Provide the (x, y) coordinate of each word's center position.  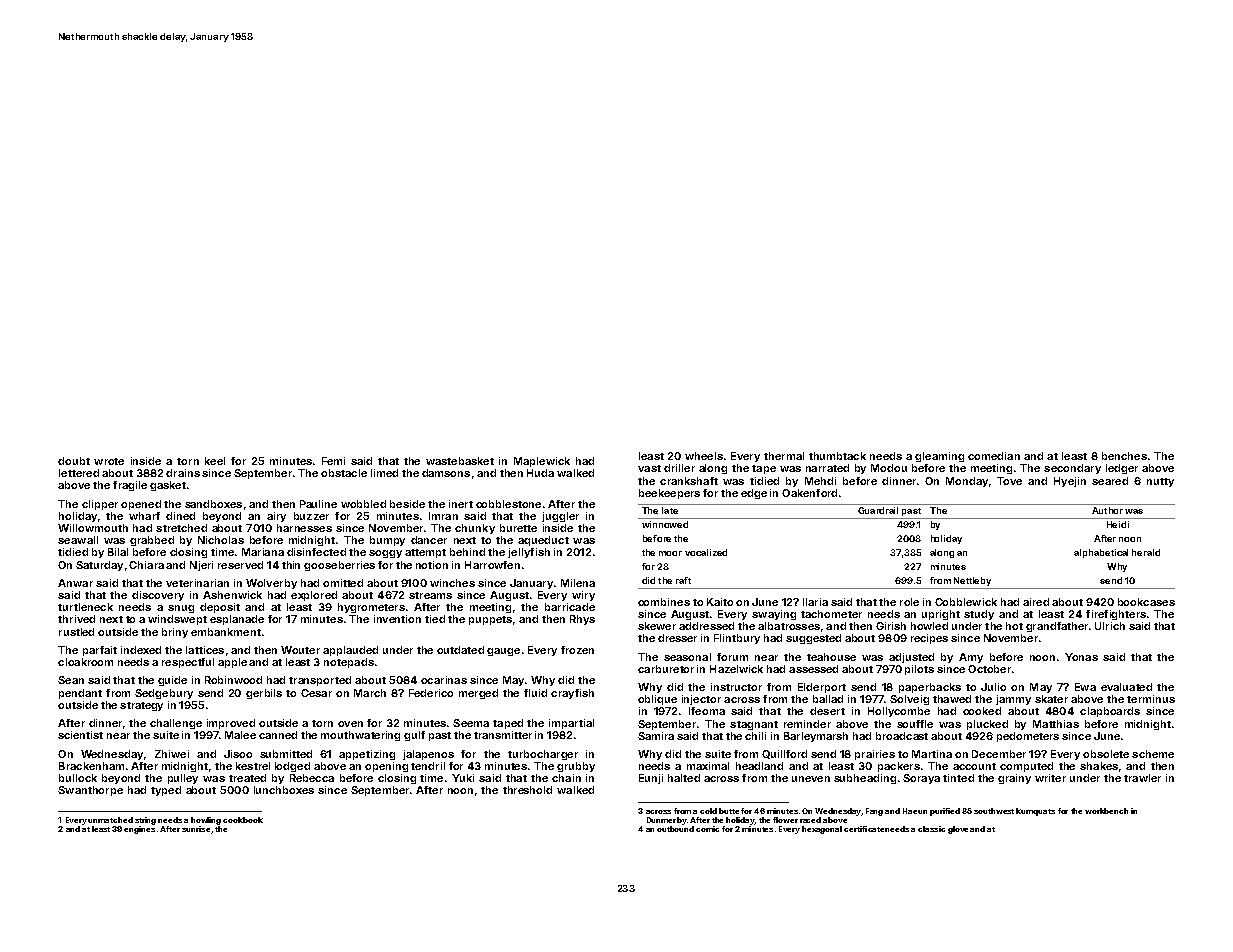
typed (166, 791)
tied (435, 619)
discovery (158, 596)
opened (141, 505)
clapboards (1110, 712)
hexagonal (822, 830)
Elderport (822, 688)
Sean (71, 680)
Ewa (1085, 687)
